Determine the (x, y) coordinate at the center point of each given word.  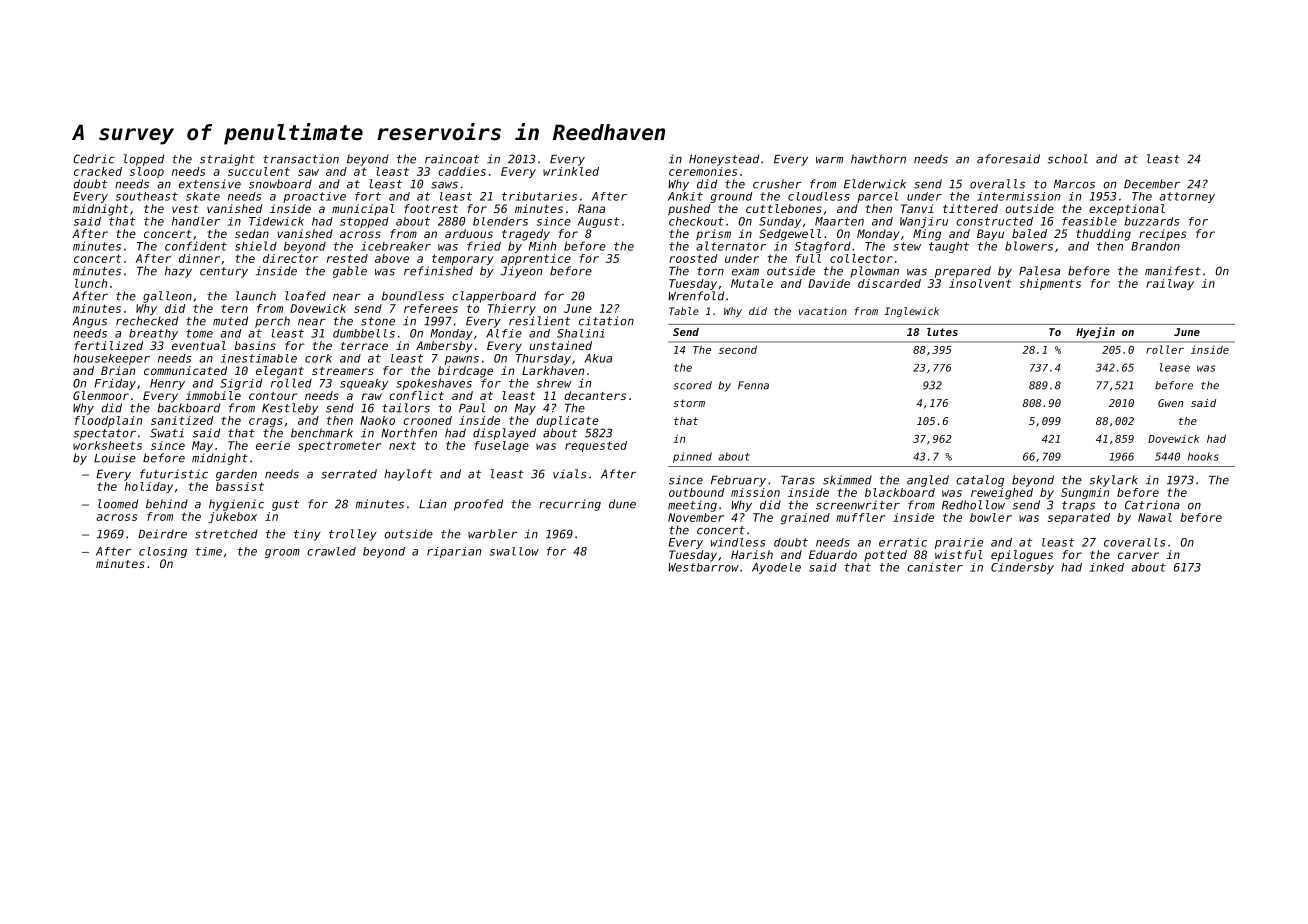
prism (713, 235)
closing (163, 552)
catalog (980, 481)
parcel (877, 197)
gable (350, 272)
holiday (149, 487)
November (696, 517)
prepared (963, 272)
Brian (118, 370)
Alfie (504, 333)
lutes (942, 332)
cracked (98, 171)
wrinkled (571, 171)
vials (570, 474)
